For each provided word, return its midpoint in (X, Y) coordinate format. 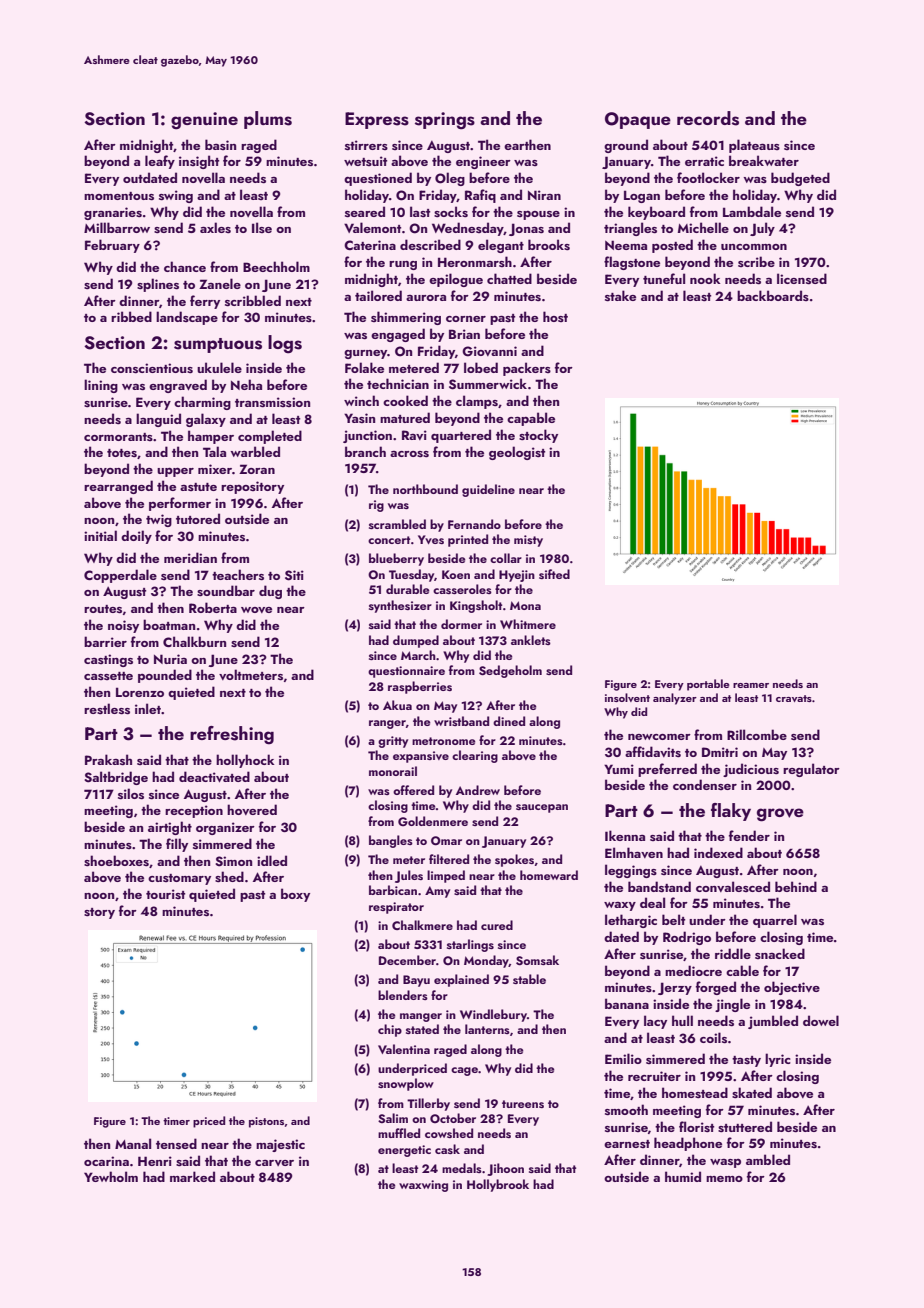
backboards (773, 295)
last (420, 212)
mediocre (693, 970)
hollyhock (245, 761)
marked (192, 1176)
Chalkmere (422, 925)
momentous (119, 196)
